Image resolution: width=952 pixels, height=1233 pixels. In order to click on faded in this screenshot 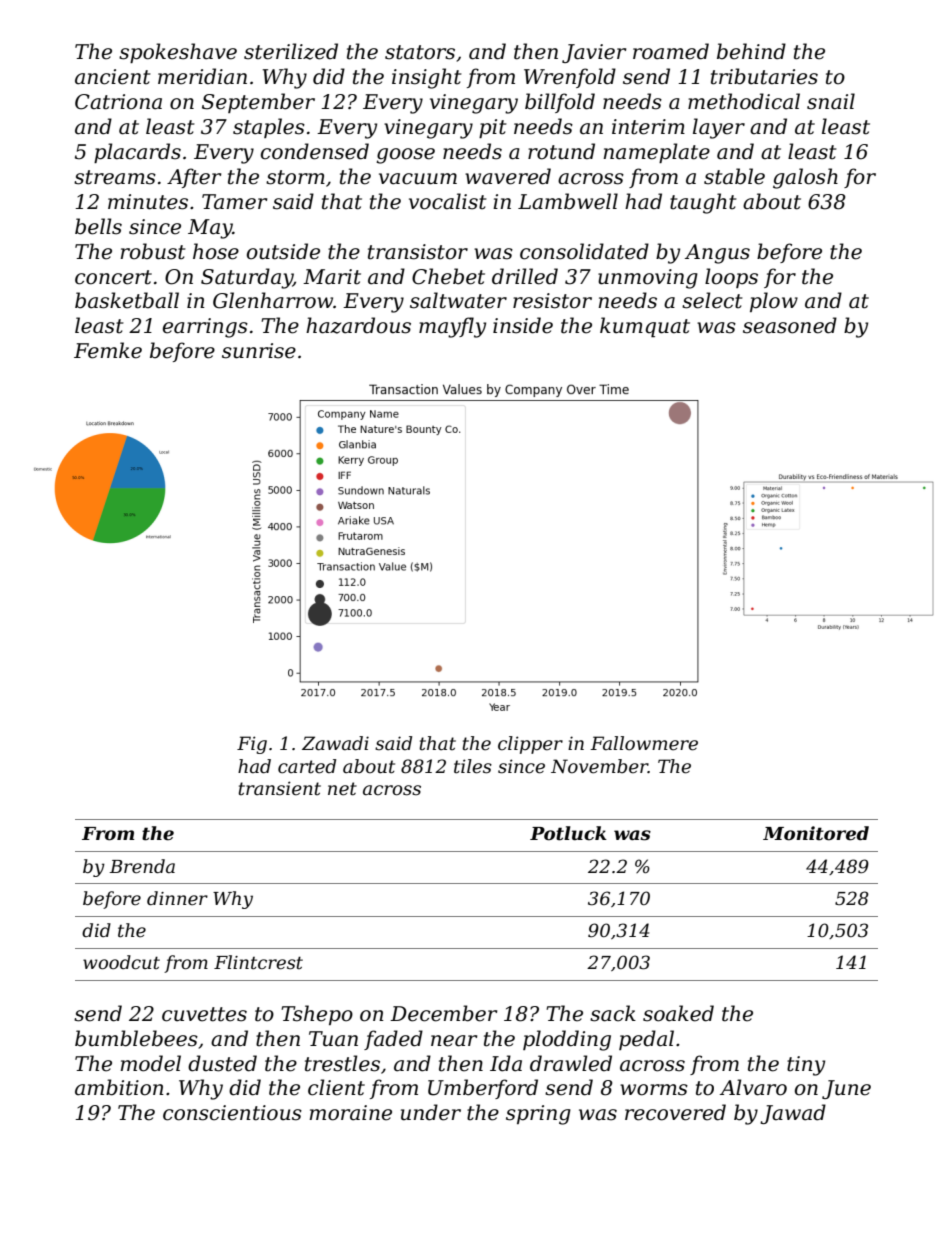, I will do `click(393, 1040)`.
